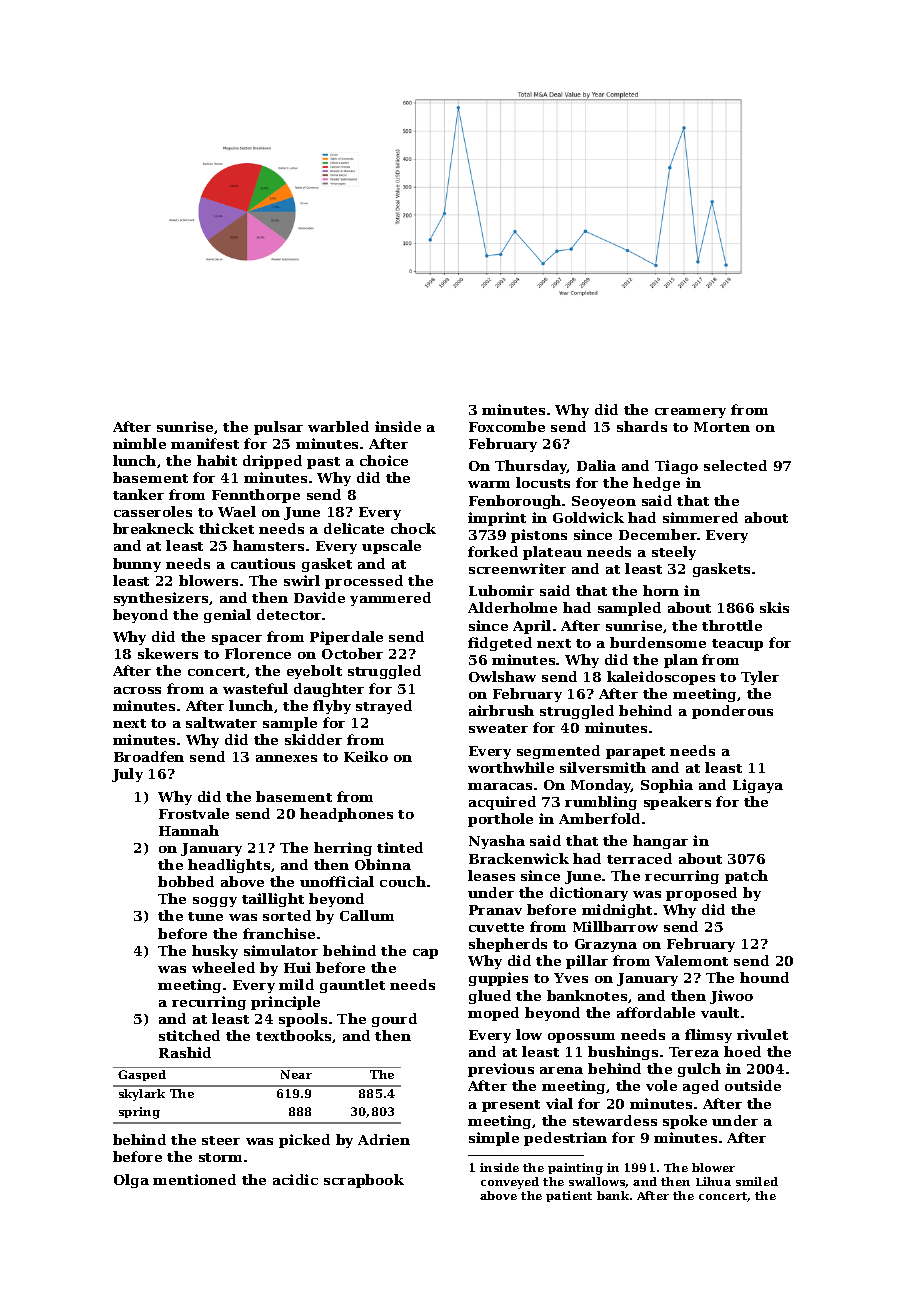 Image resolution: width=908 pixels, height=1316 pixels. What do you see at coordinates (153, 528) in the page?
I see `breakneck` at bounding box center [153, 528].
